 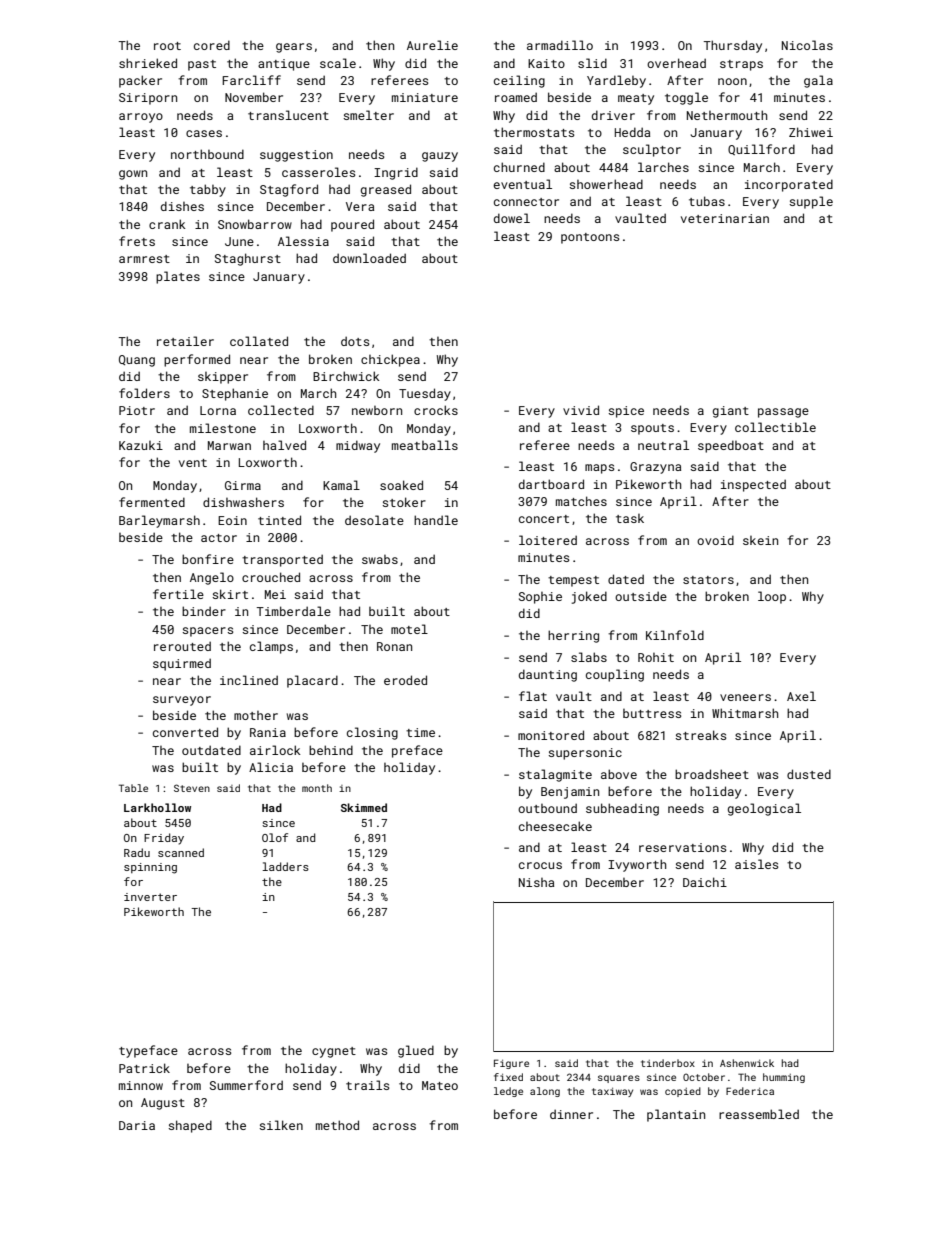 What do you see at coordinates (148, 99) in the document?
I see `Siriporn` at bounding box center [148, 99].
